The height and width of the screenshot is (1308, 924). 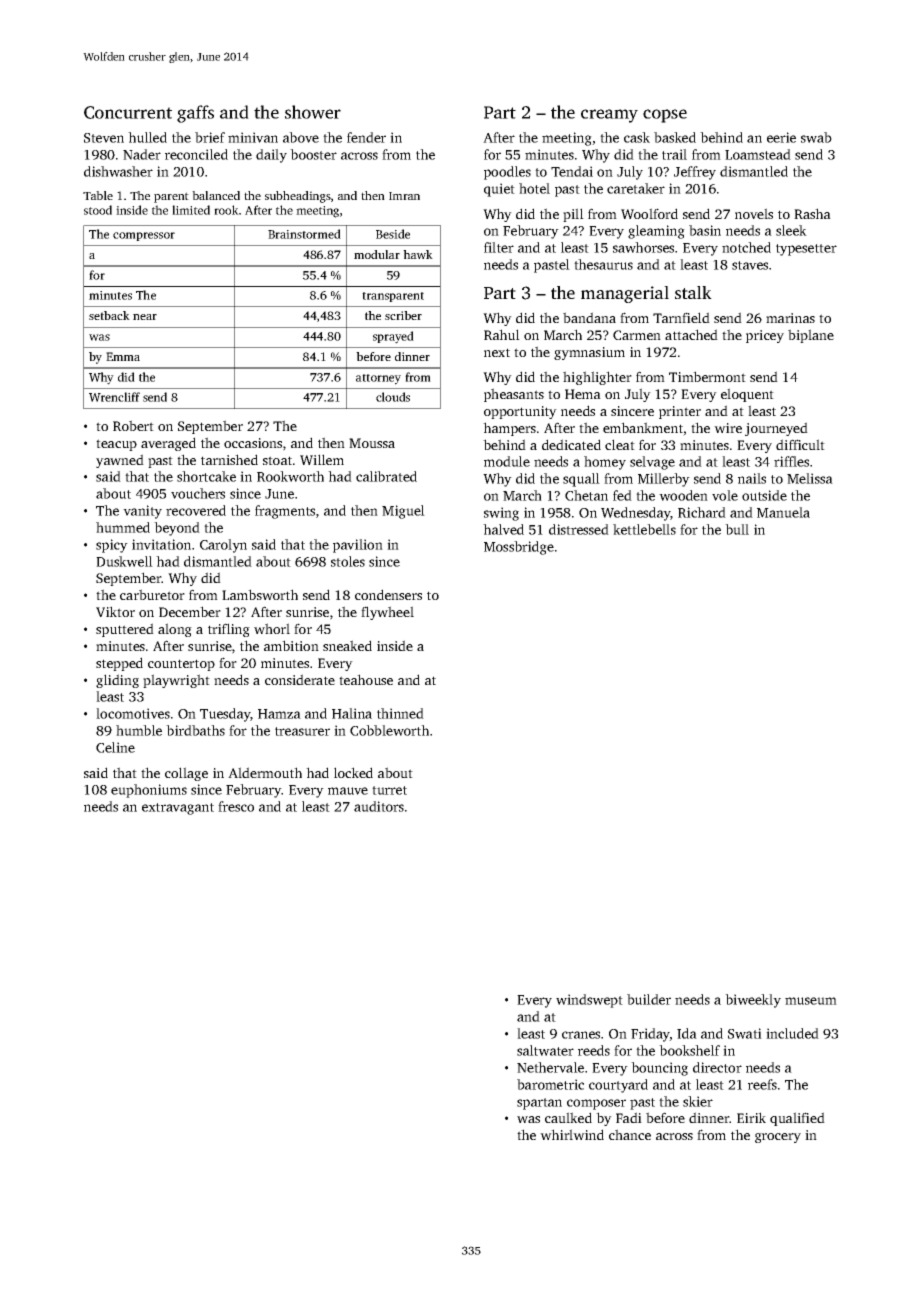 What do you see at coordinates (236, 806) in the screenshot?
I see `fresco` at bounding box center [236, 806].
